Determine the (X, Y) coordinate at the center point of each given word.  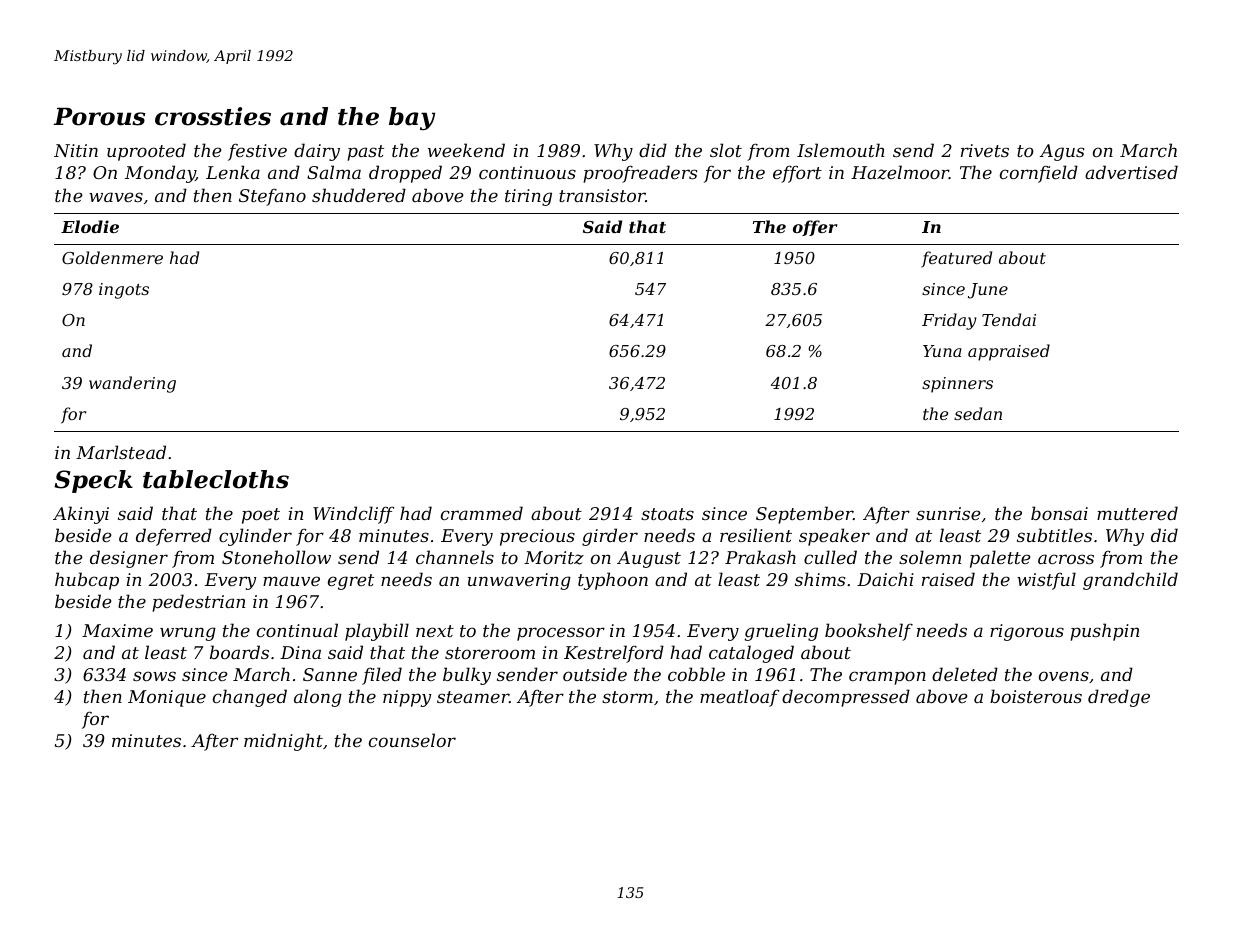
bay (412, 118)
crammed (482, 513)
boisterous (1036, 696)
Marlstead (121, 452)
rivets (985, 150)
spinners (957, 385)
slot (726, 150)
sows (154, 676)
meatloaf (739, 698)
